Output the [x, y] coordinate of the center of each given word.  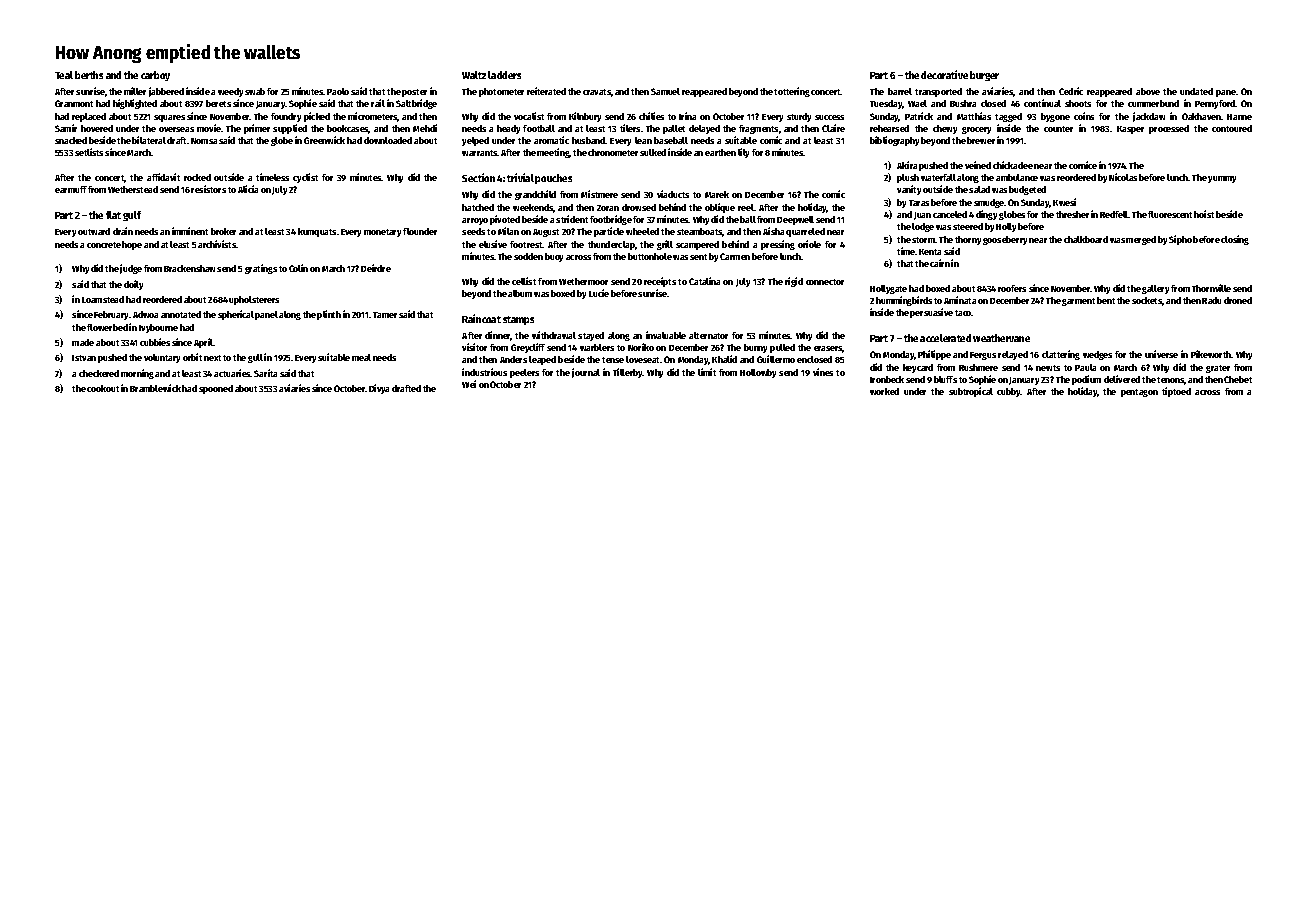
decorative [944, 74]
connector [825, 282]
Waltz [474, 75]
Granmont [74, 103]
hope [132, 245]
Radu [1211, 300]
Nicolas [1123, 177]
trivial [520, 177]
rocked [197, 177]
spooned [216, 389]
